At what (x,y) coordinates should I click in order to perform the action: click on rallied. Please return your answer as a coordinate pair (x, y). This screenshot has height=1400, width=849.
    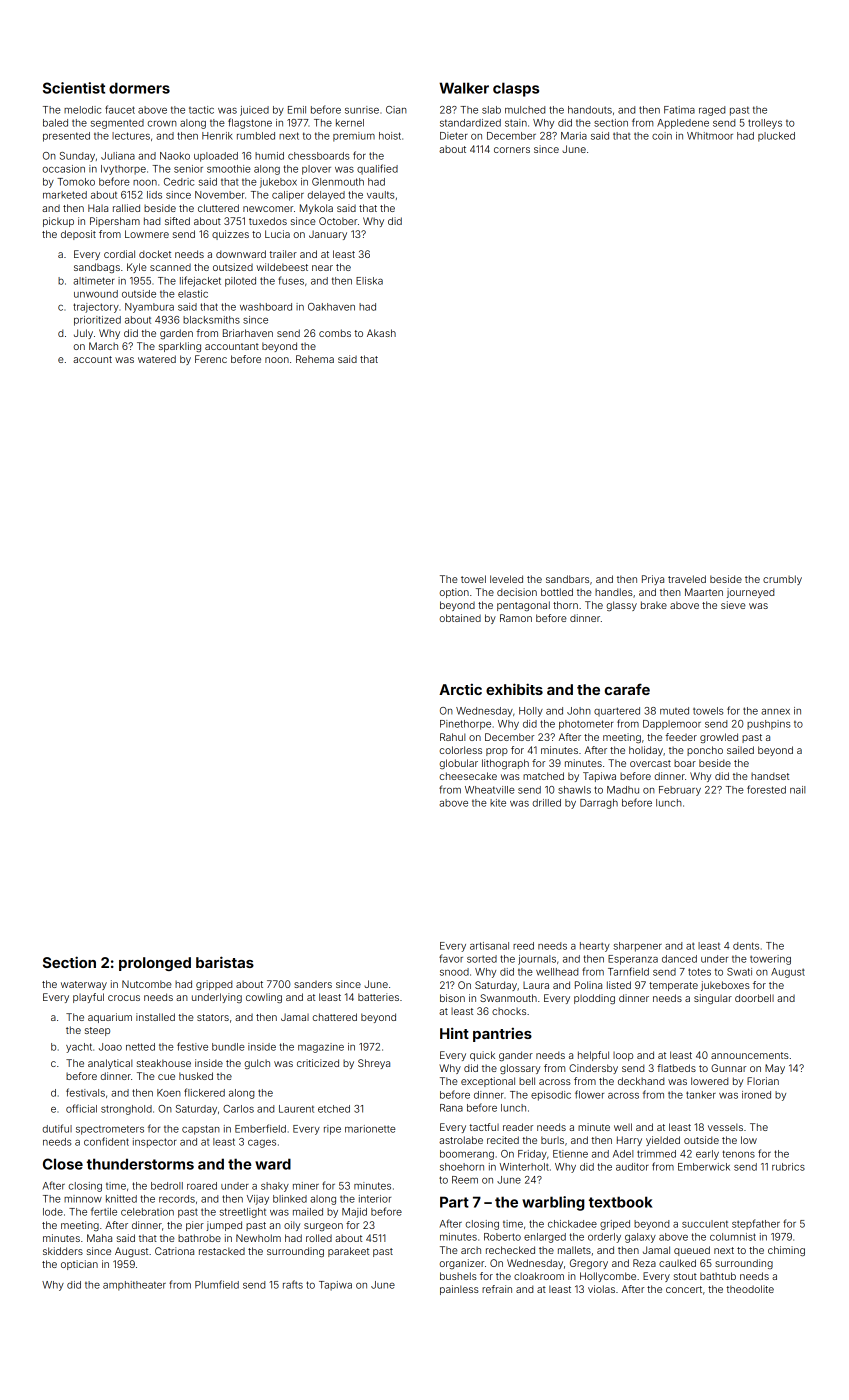
    Looking at the image, I should click on (126, 208).
